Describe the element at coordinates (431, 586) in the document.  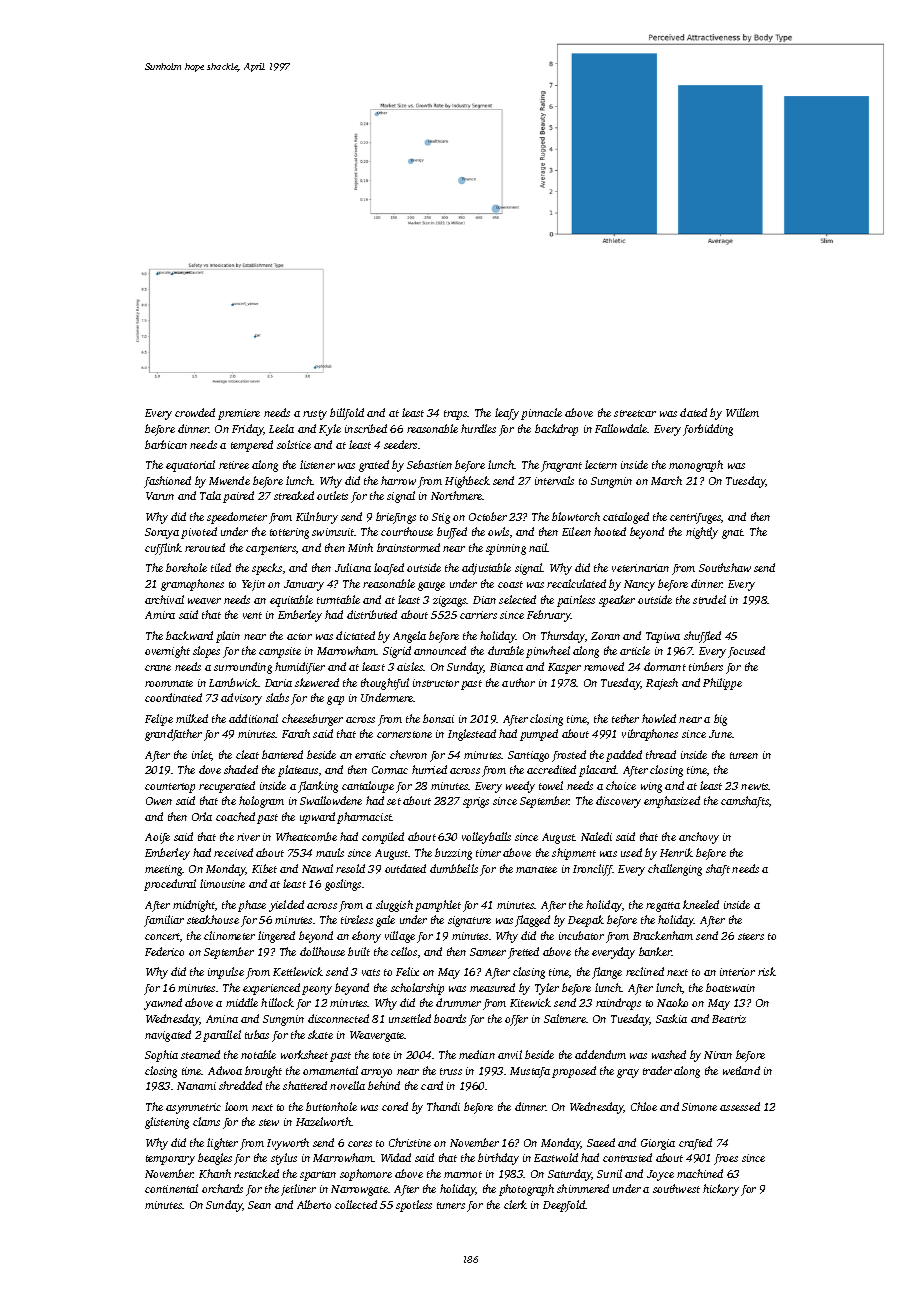
I see `gauge` at that location.
